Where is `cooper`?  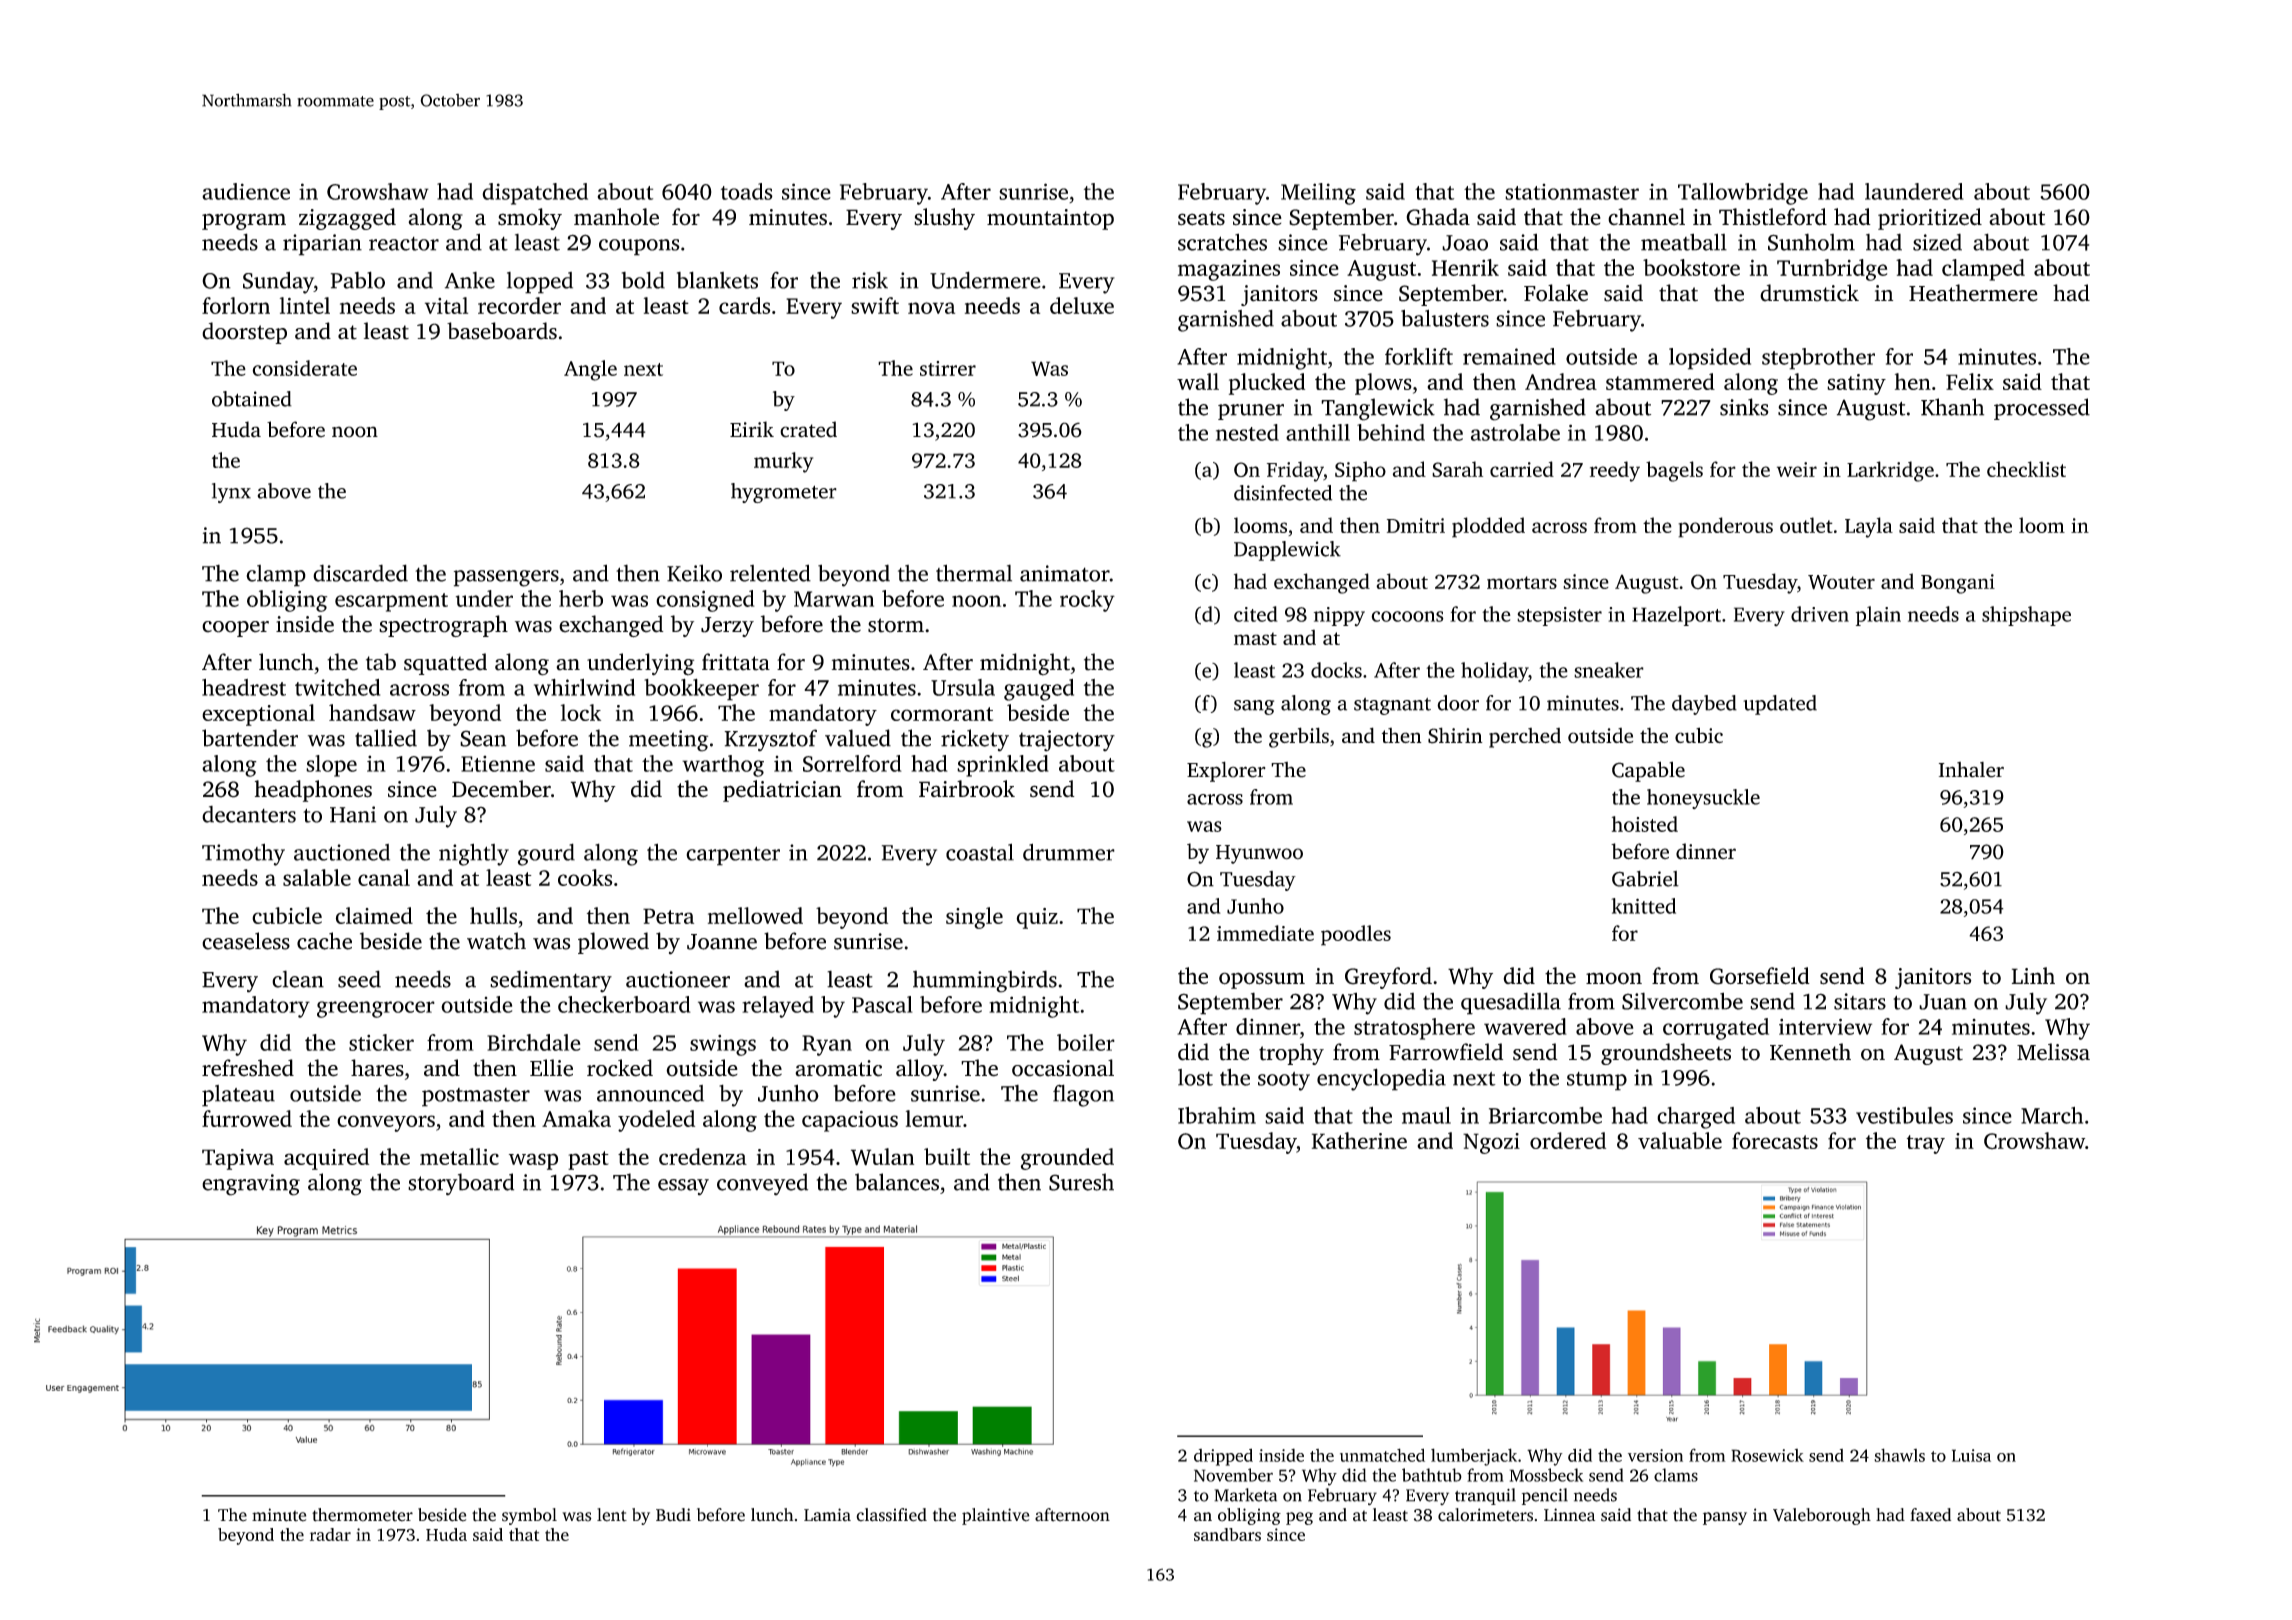
cooper is located at coordinates (235, 629).
